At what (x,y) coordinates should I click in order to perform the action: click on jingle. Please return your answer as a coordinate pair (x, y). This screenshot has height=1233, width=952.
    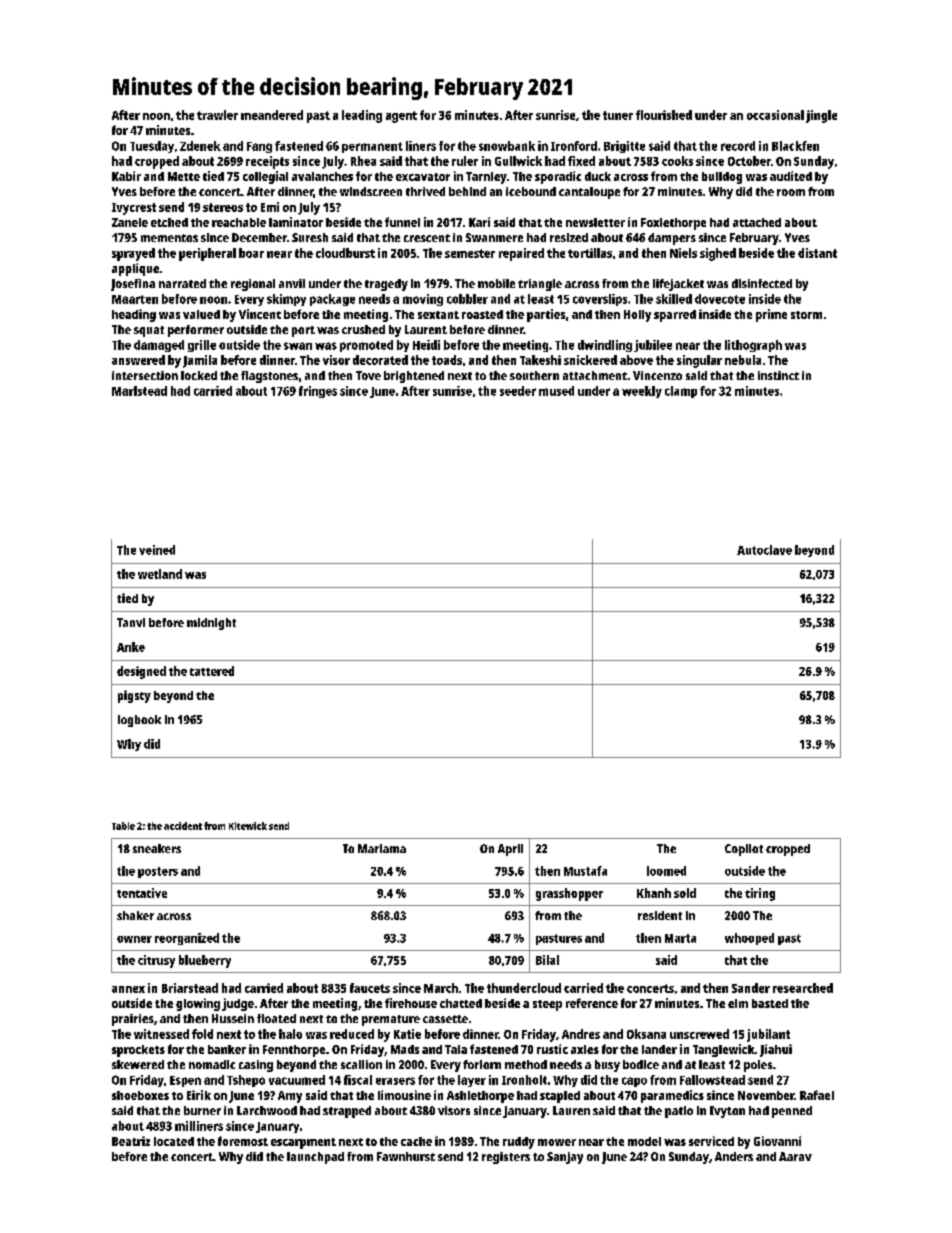
    Looking at the image, I should click on (821, 116).
